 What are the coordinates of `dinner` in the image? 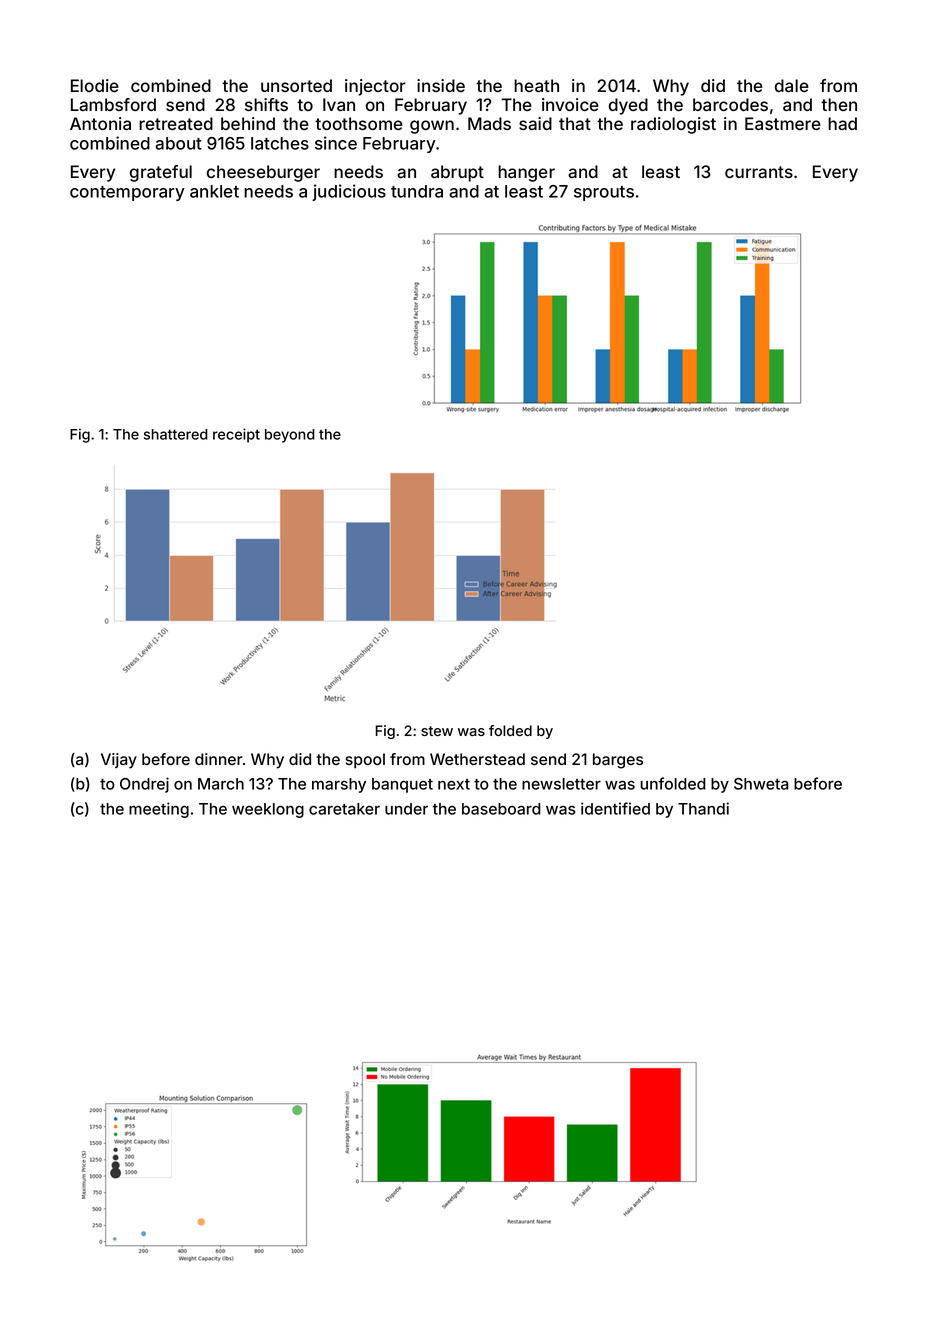 It's located at (219, 759).
